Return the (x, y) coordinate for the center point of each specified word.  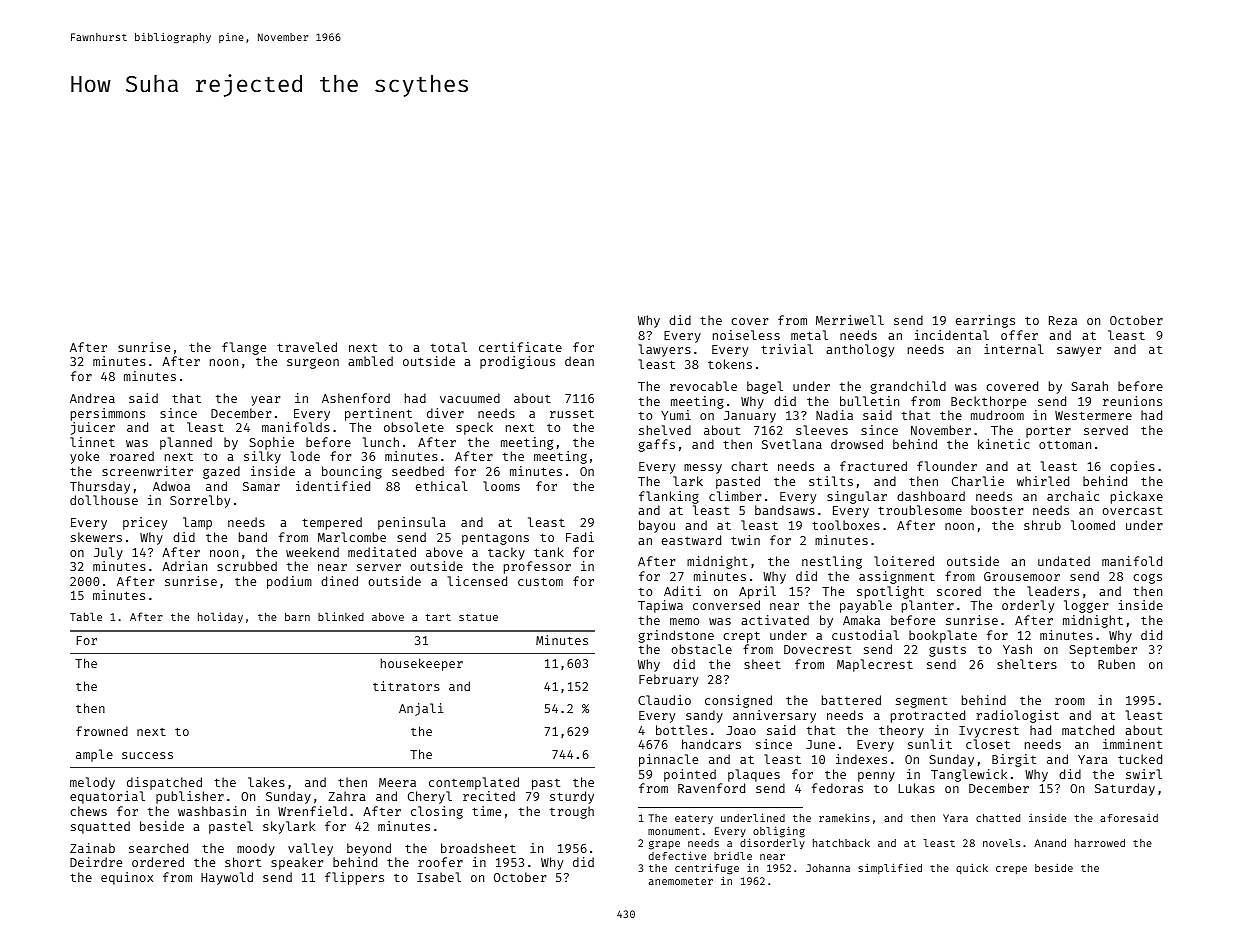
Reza (1063, 320)
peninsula (412, 523)
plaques (754, 775)
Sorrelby (200, 501)
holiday (220, 617)
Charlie (978, 481)
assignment (897, 577)
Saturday (1125, 789)
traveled (307, 347)
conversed (726, 605)
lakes (266, 782)
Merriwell (850, 320)
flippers (354, 878)
